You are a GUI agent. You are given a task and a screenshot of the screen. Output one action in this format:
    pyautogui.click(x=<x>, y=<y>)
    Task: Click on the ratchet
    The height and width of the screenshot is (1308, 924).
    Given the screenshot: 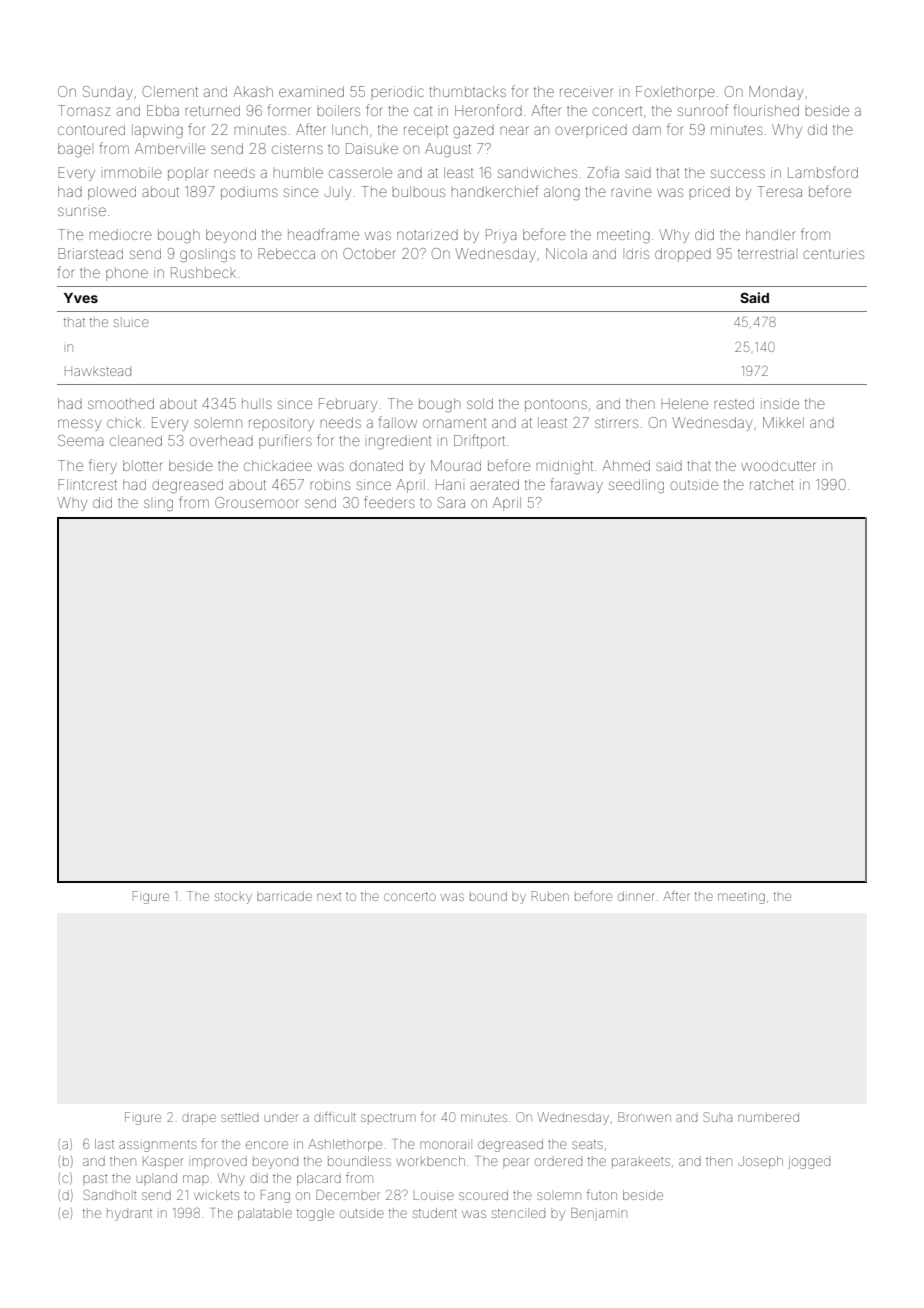 What is the action you would take?
    pyautogui.click(x=772, y=485)
